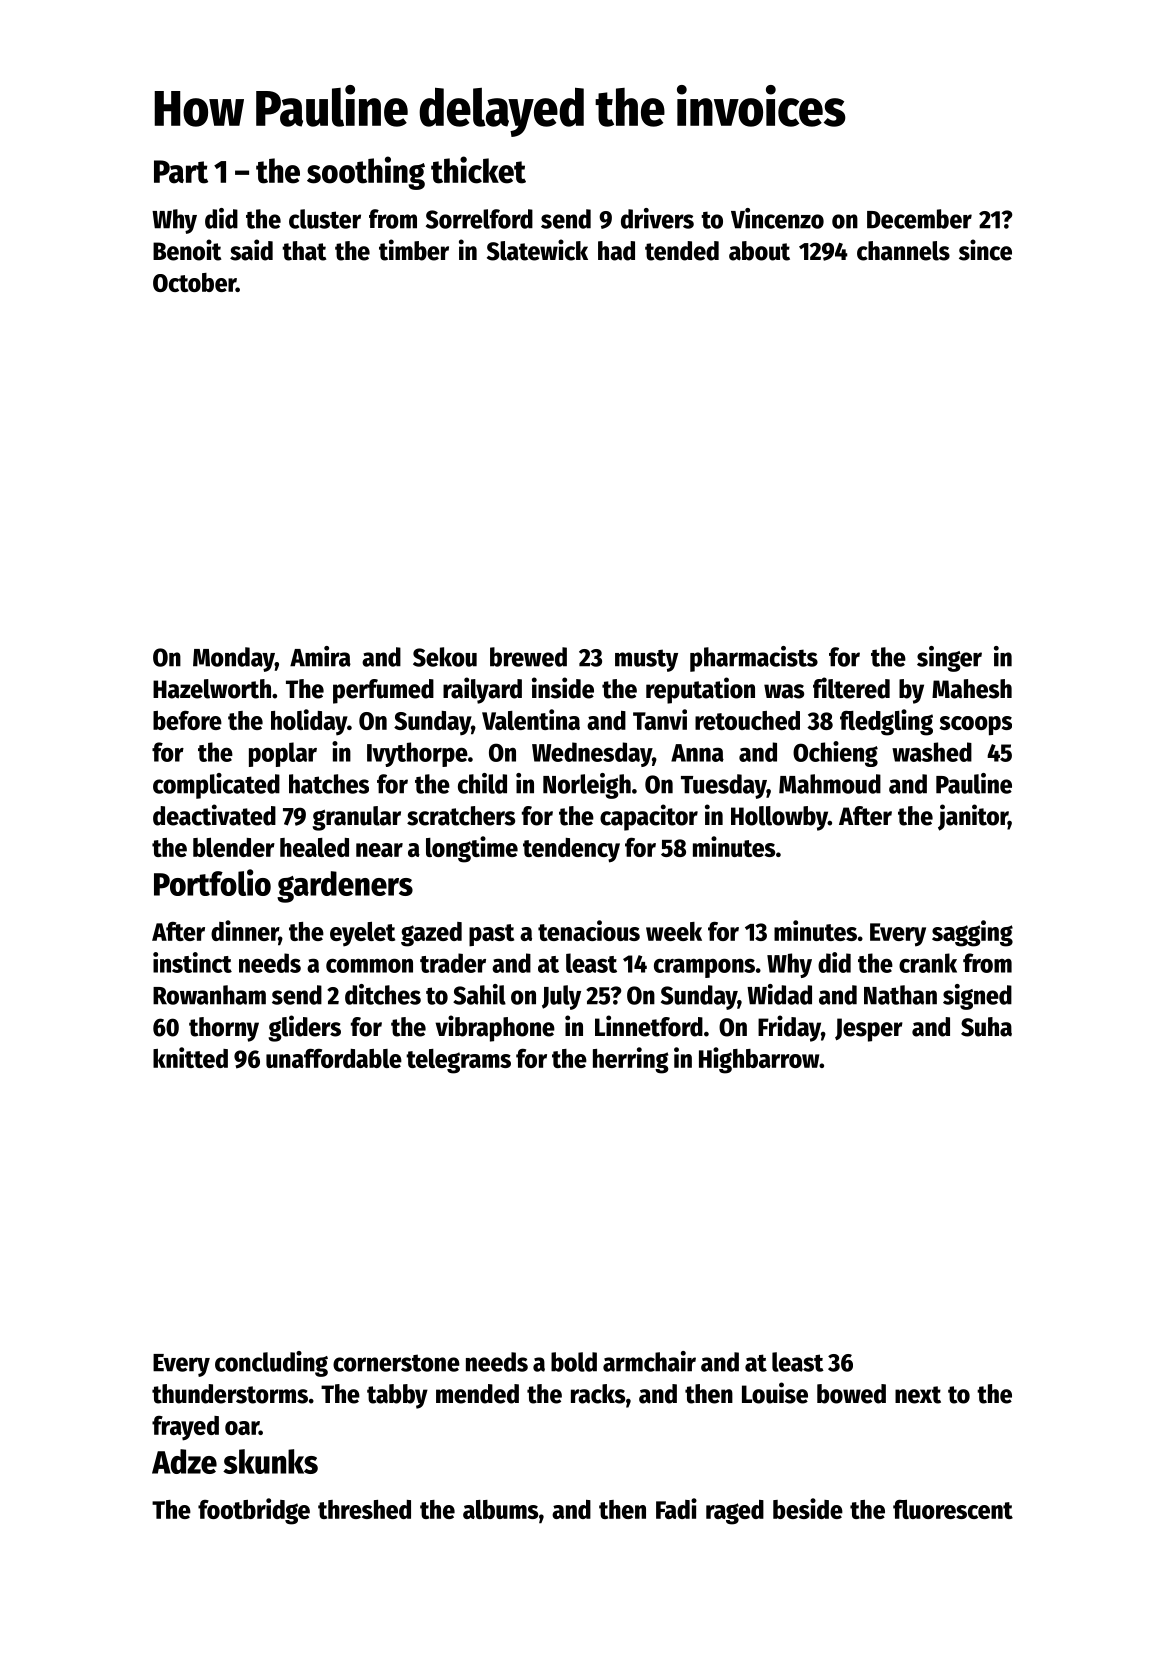 The width and height of the screenshot is (1165, 1654). What do you see at coordinates (903, 251) in the screenshot?
I see `channels` at bounding box center [903, 251].
